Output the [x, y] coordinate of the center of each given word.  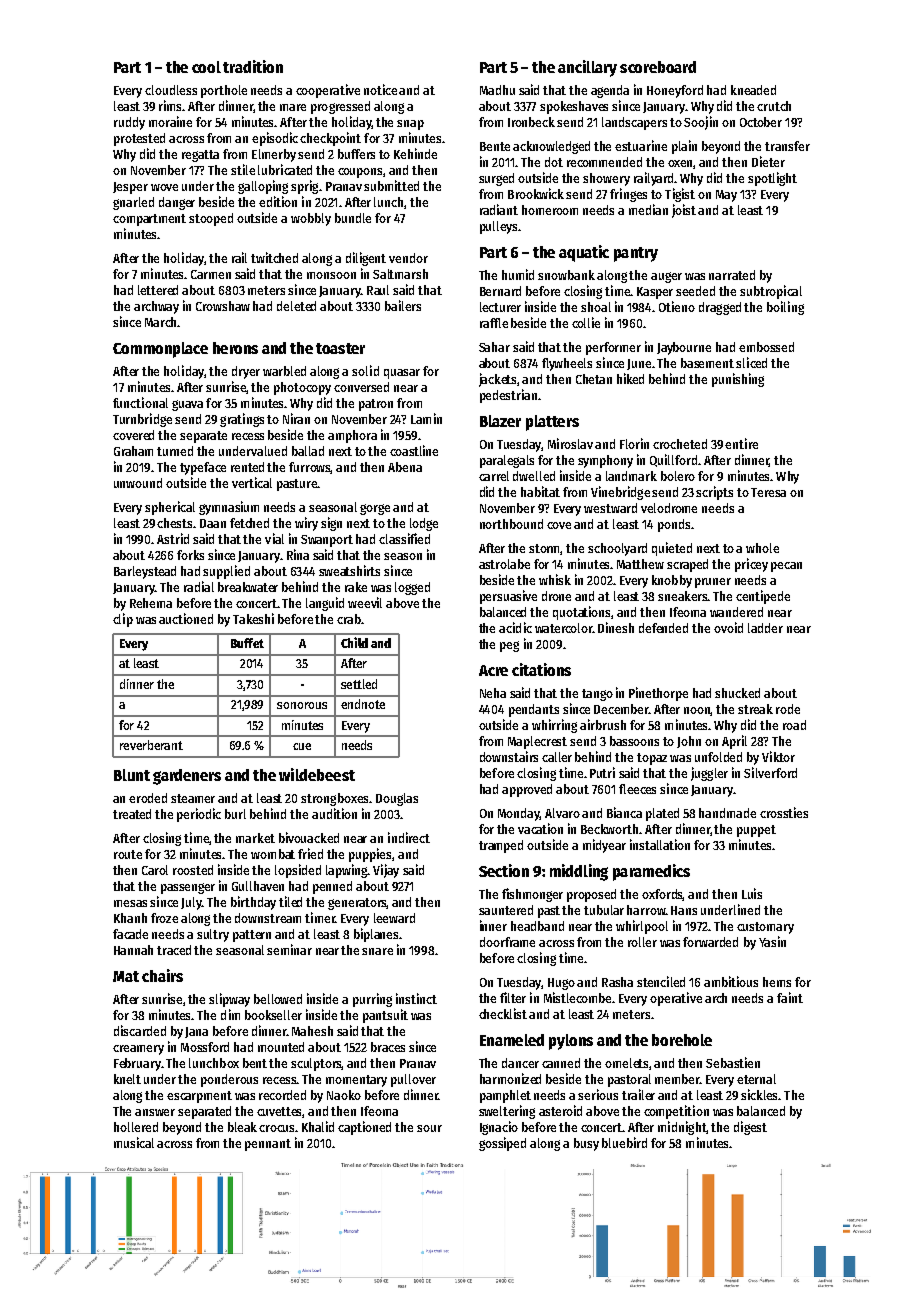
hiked [630, 378]
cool [206, 67]
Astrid [173, 538]
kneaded [753, 90]
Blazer [500, 421]
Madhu [497, 90]
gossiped [502, 1144]
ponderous [229, 1080]
